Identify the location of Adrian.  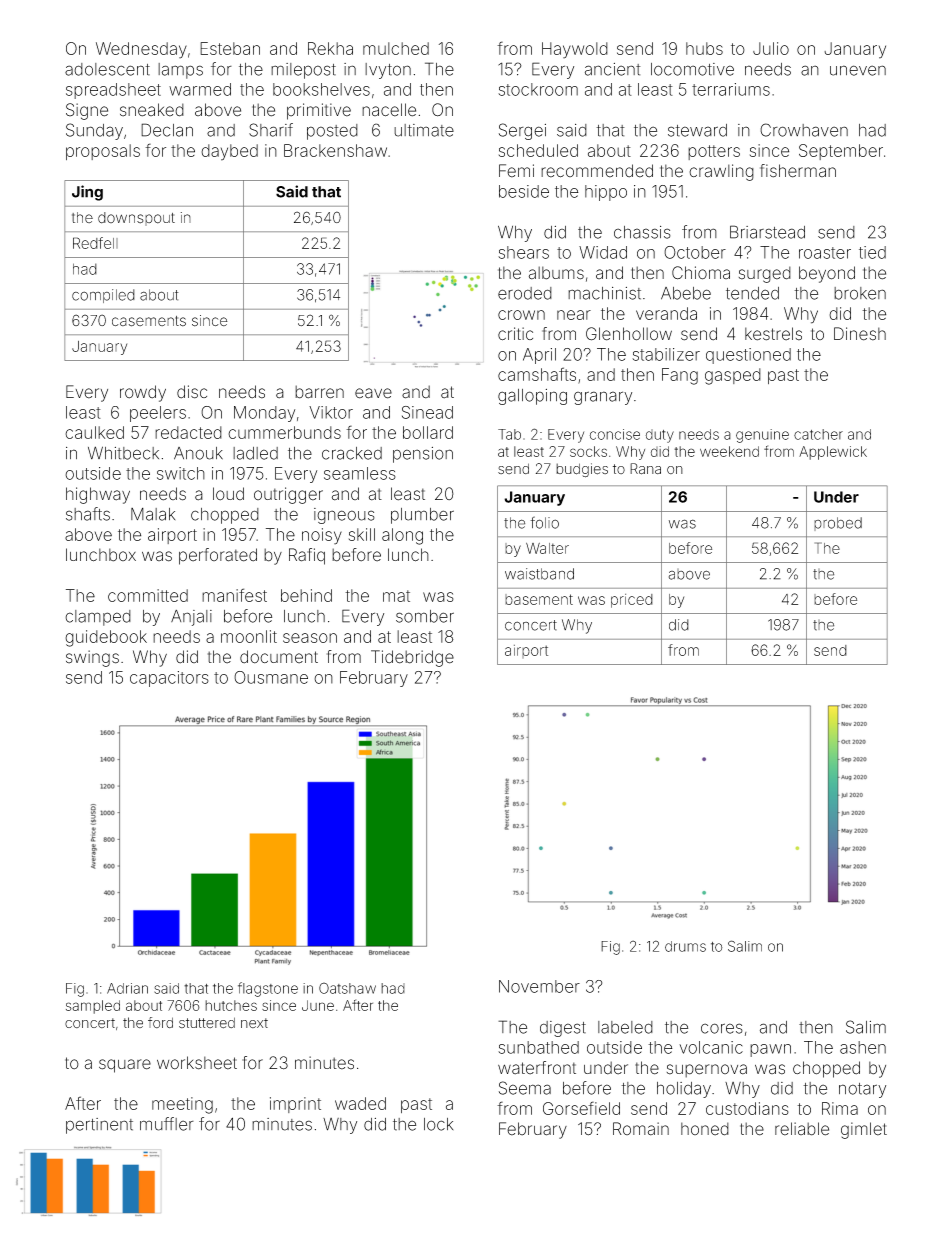
(127, 988).
